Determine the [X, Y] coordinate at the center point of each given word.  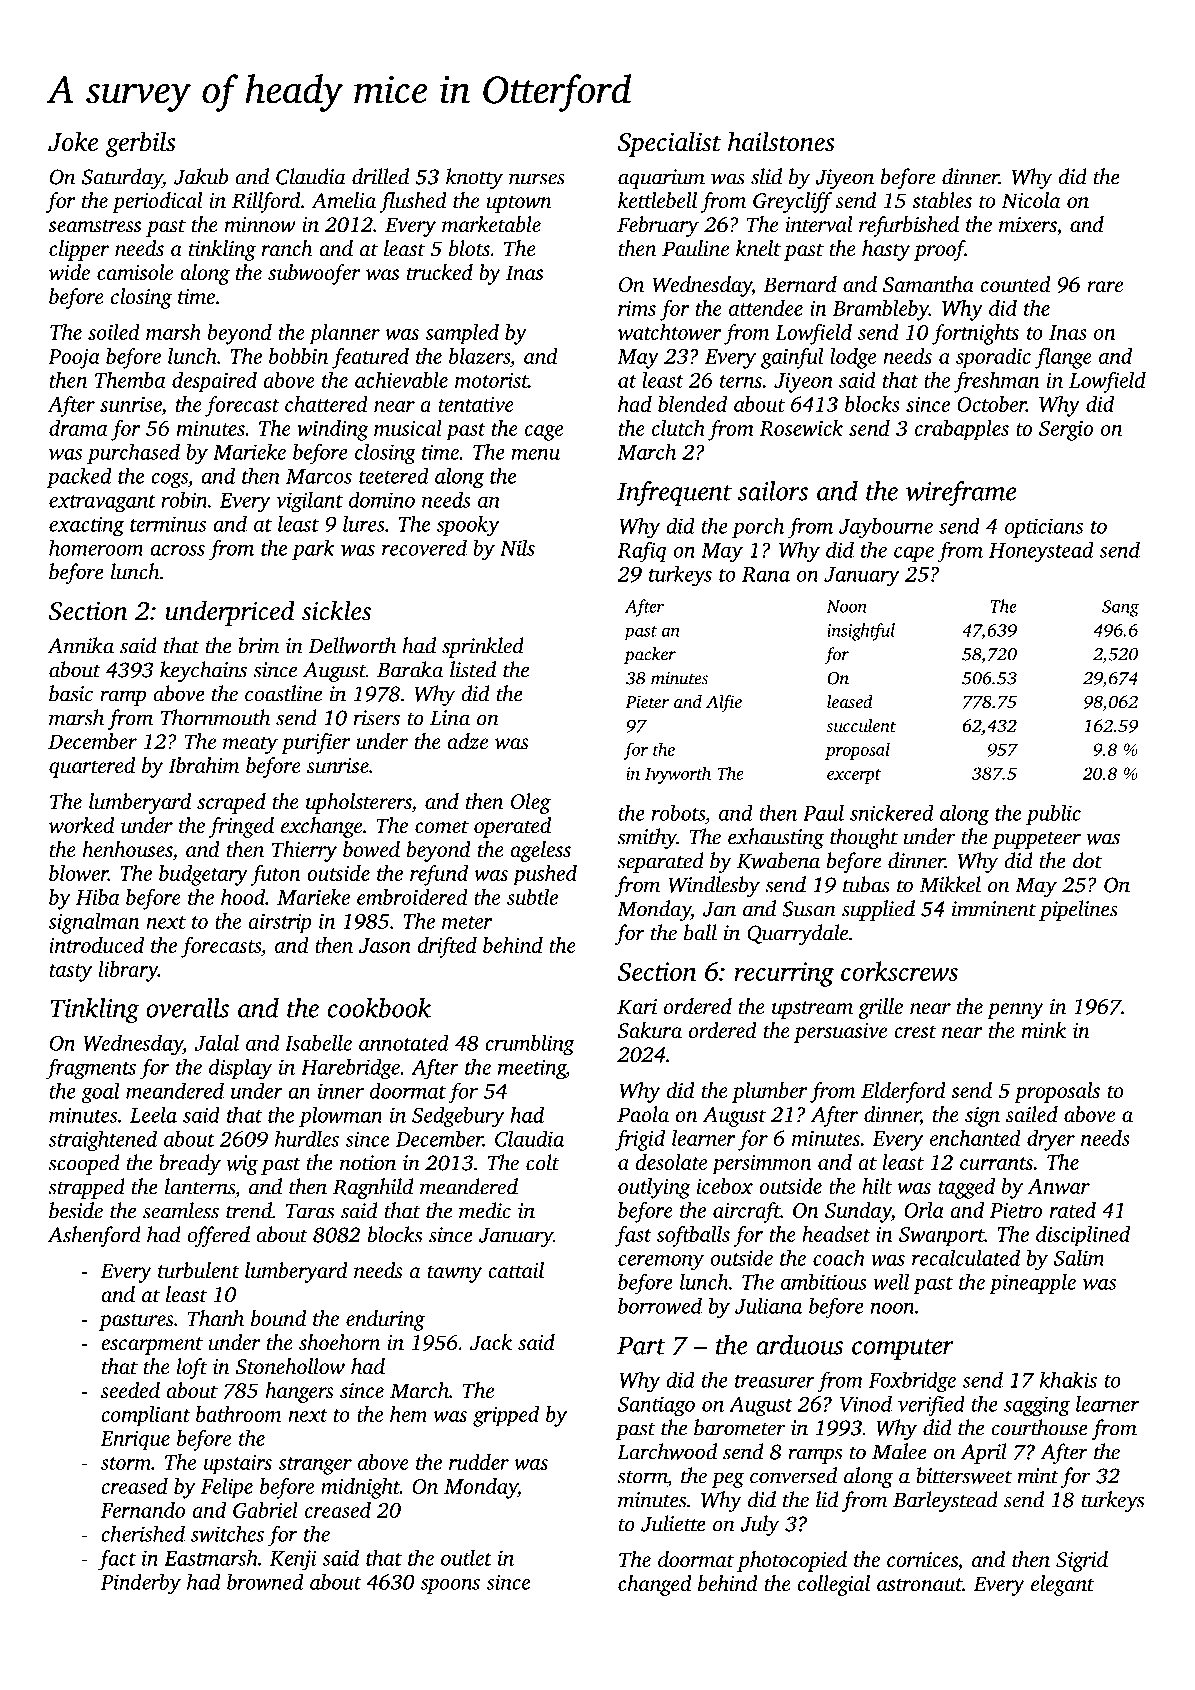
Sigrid [1082, 1561]
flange [1063, 358]
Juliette [673, 1523]
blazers [479, 356]
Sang [1120, 608]
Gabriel [265, 1510]
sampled [462, 334]
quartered [92, 767]
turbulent [199, 1270]
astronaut [919, 1584]
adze [467, 741]
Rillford [266, 202]
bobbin [298, 356]
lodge [853, 358]
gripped [506, 1416]
